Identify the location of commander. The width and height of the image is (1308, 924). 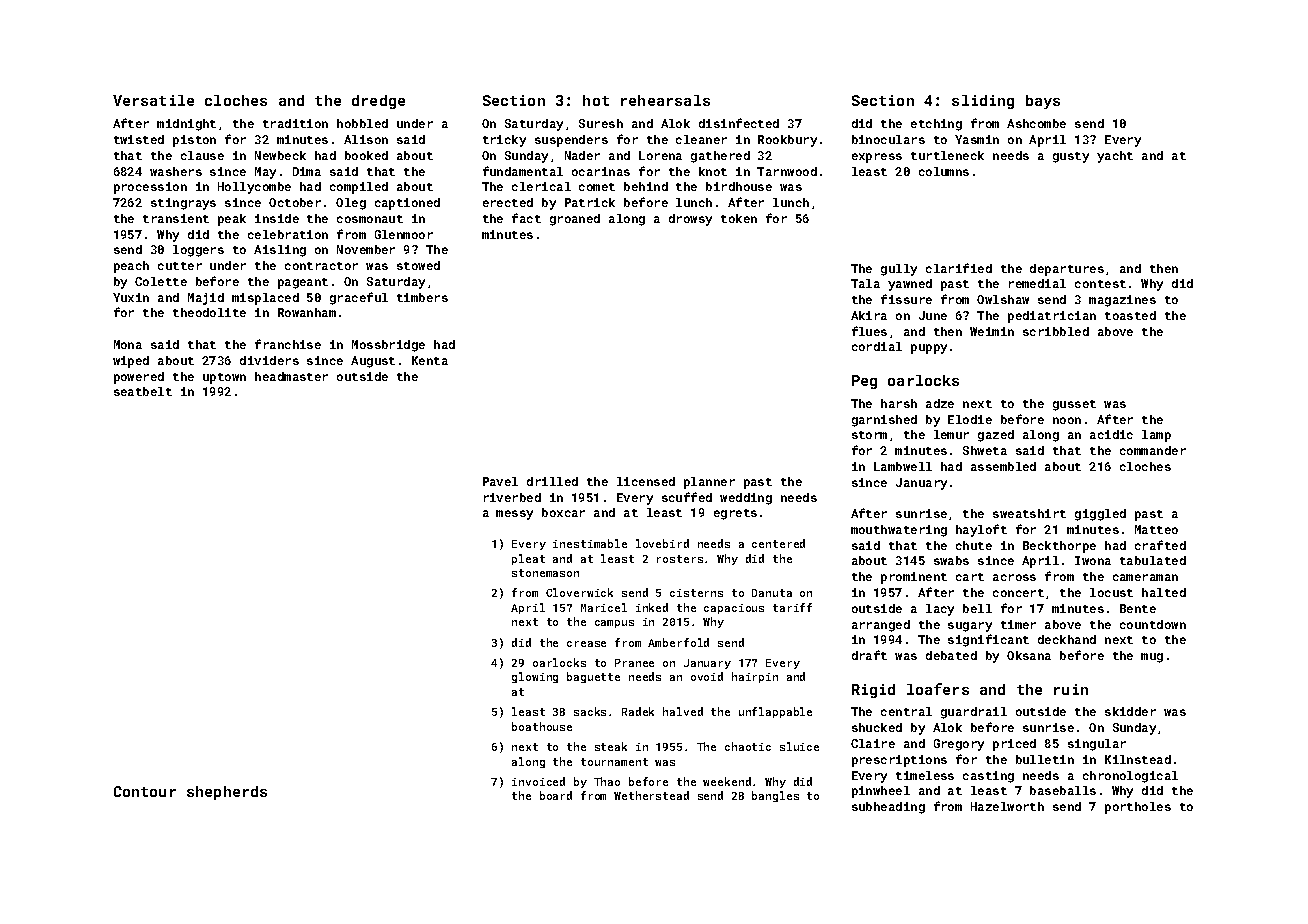
(1153, 450).
